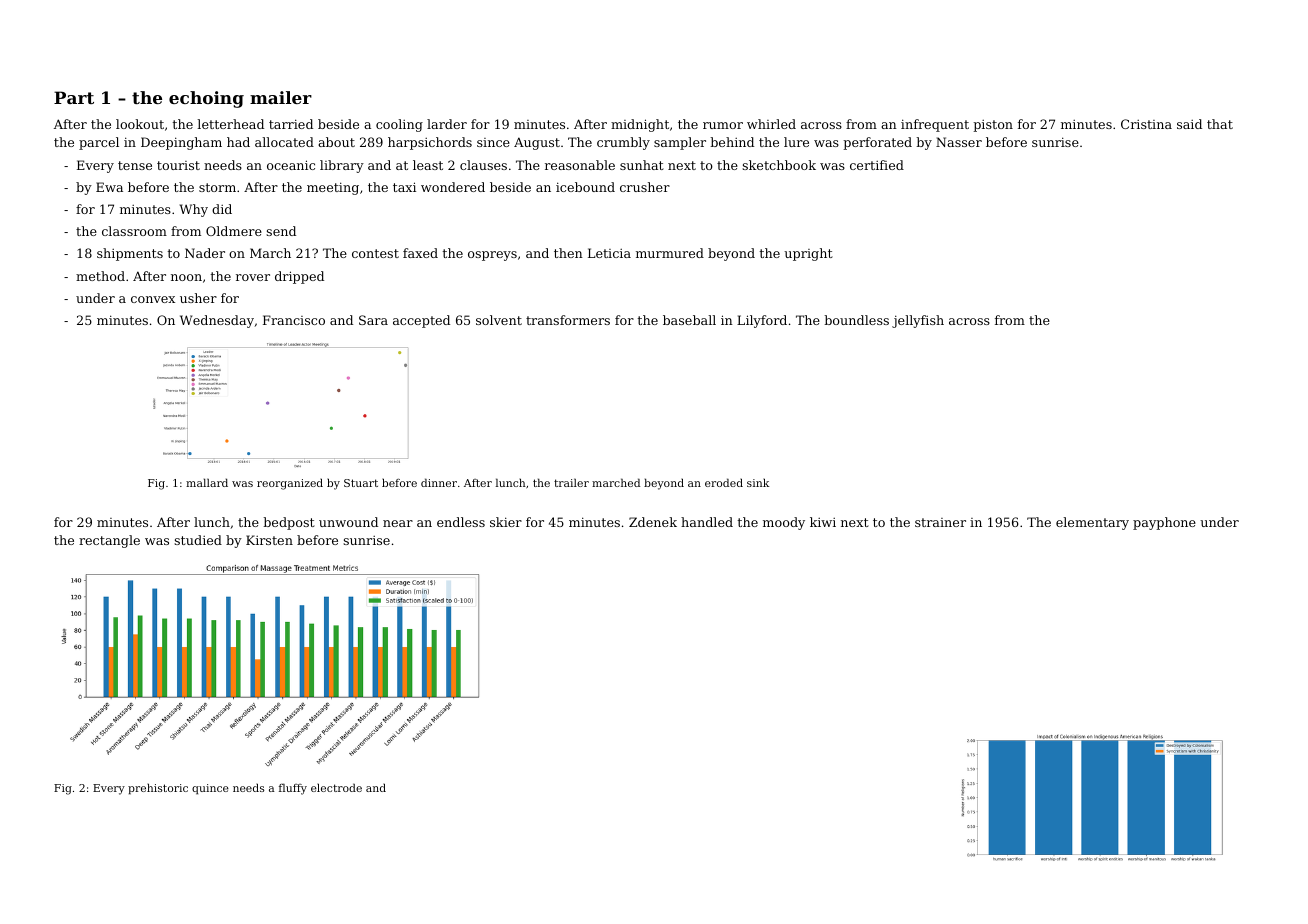 The image size is (1308, 924). Describe the element at coordinates (198, 540) in the document. I see `studied` at that location.
